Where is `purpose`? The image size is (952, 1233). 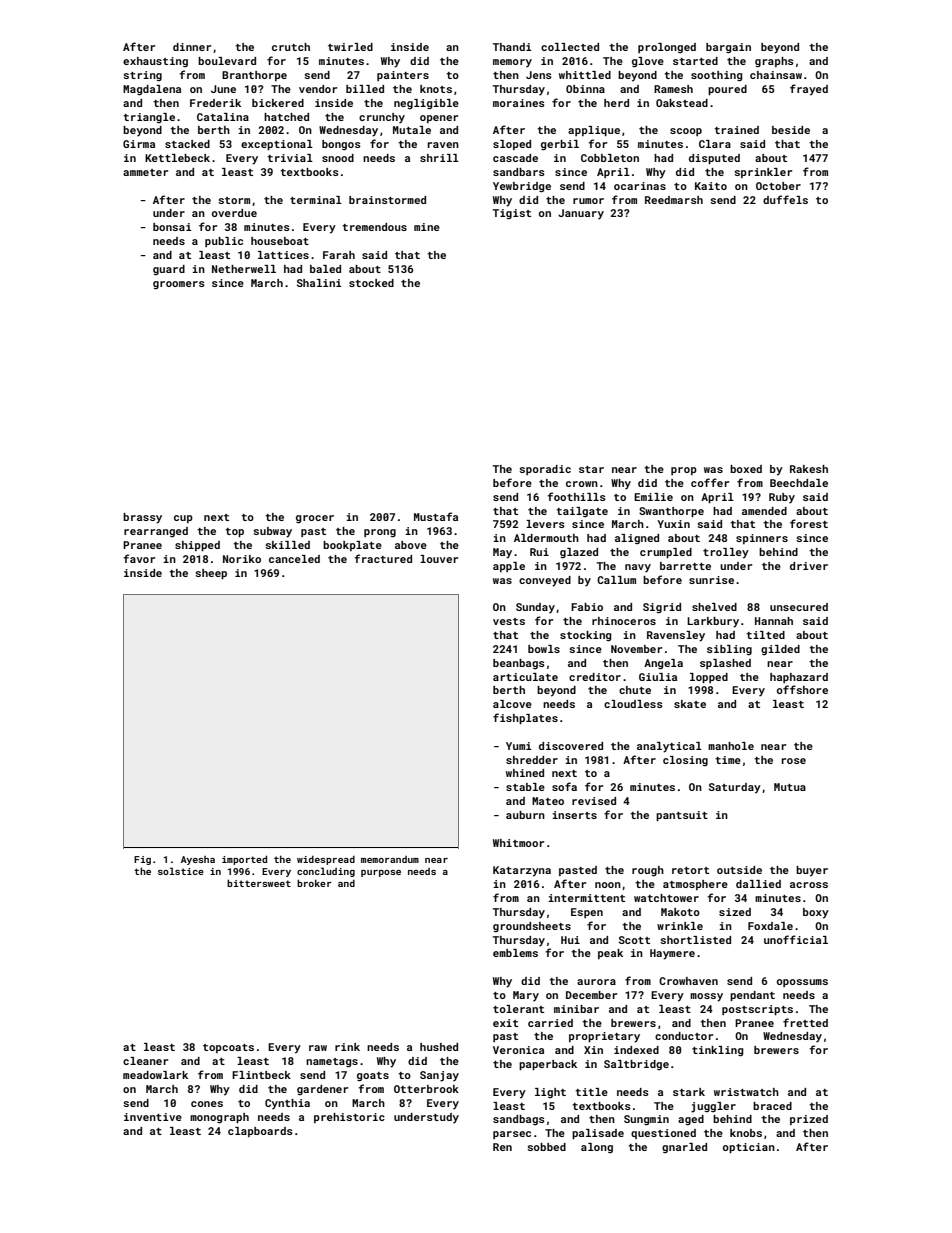 purpose is located at coordinates (381, 873).
